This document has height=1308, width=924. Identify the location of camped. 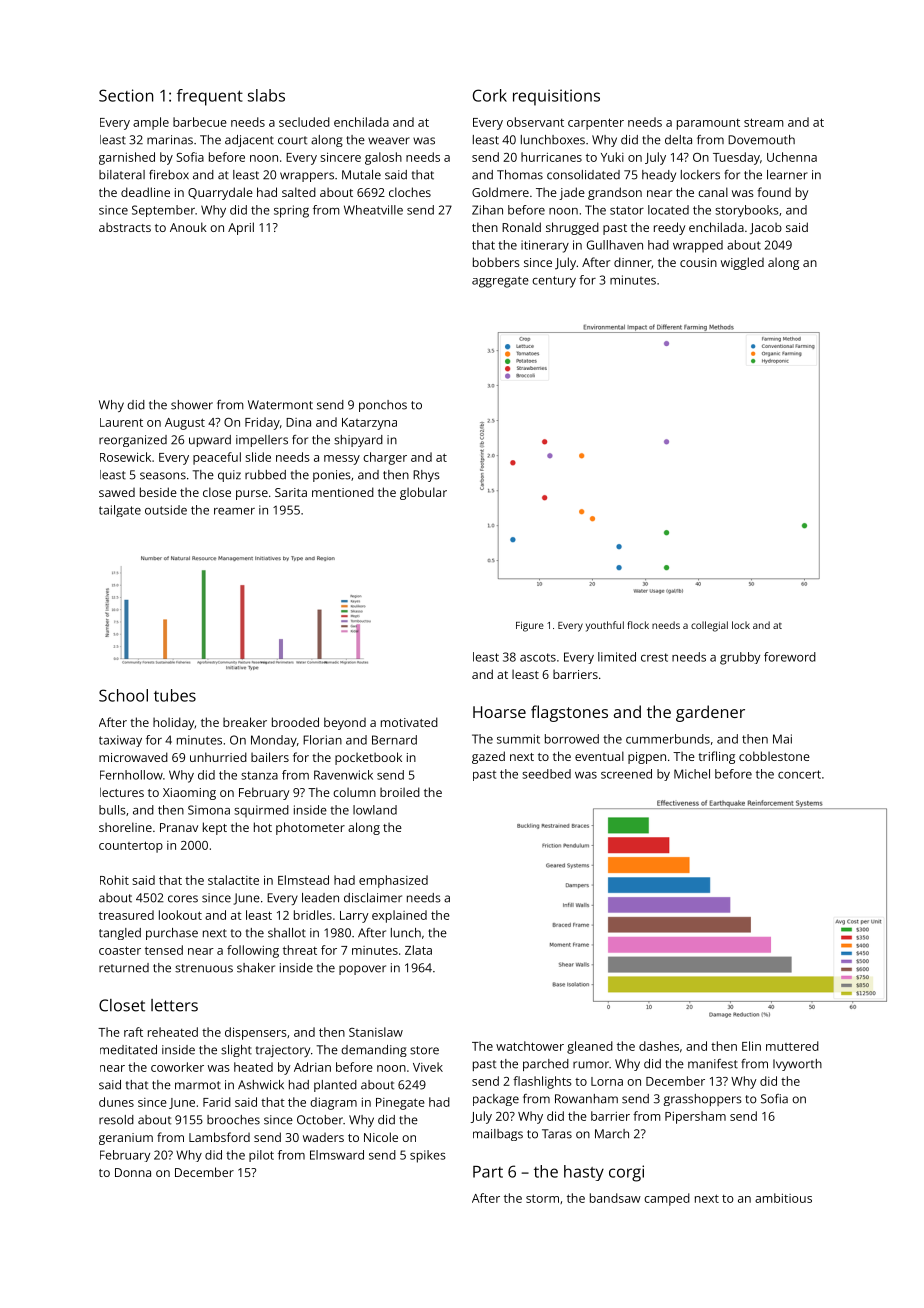
(667, 1199).
